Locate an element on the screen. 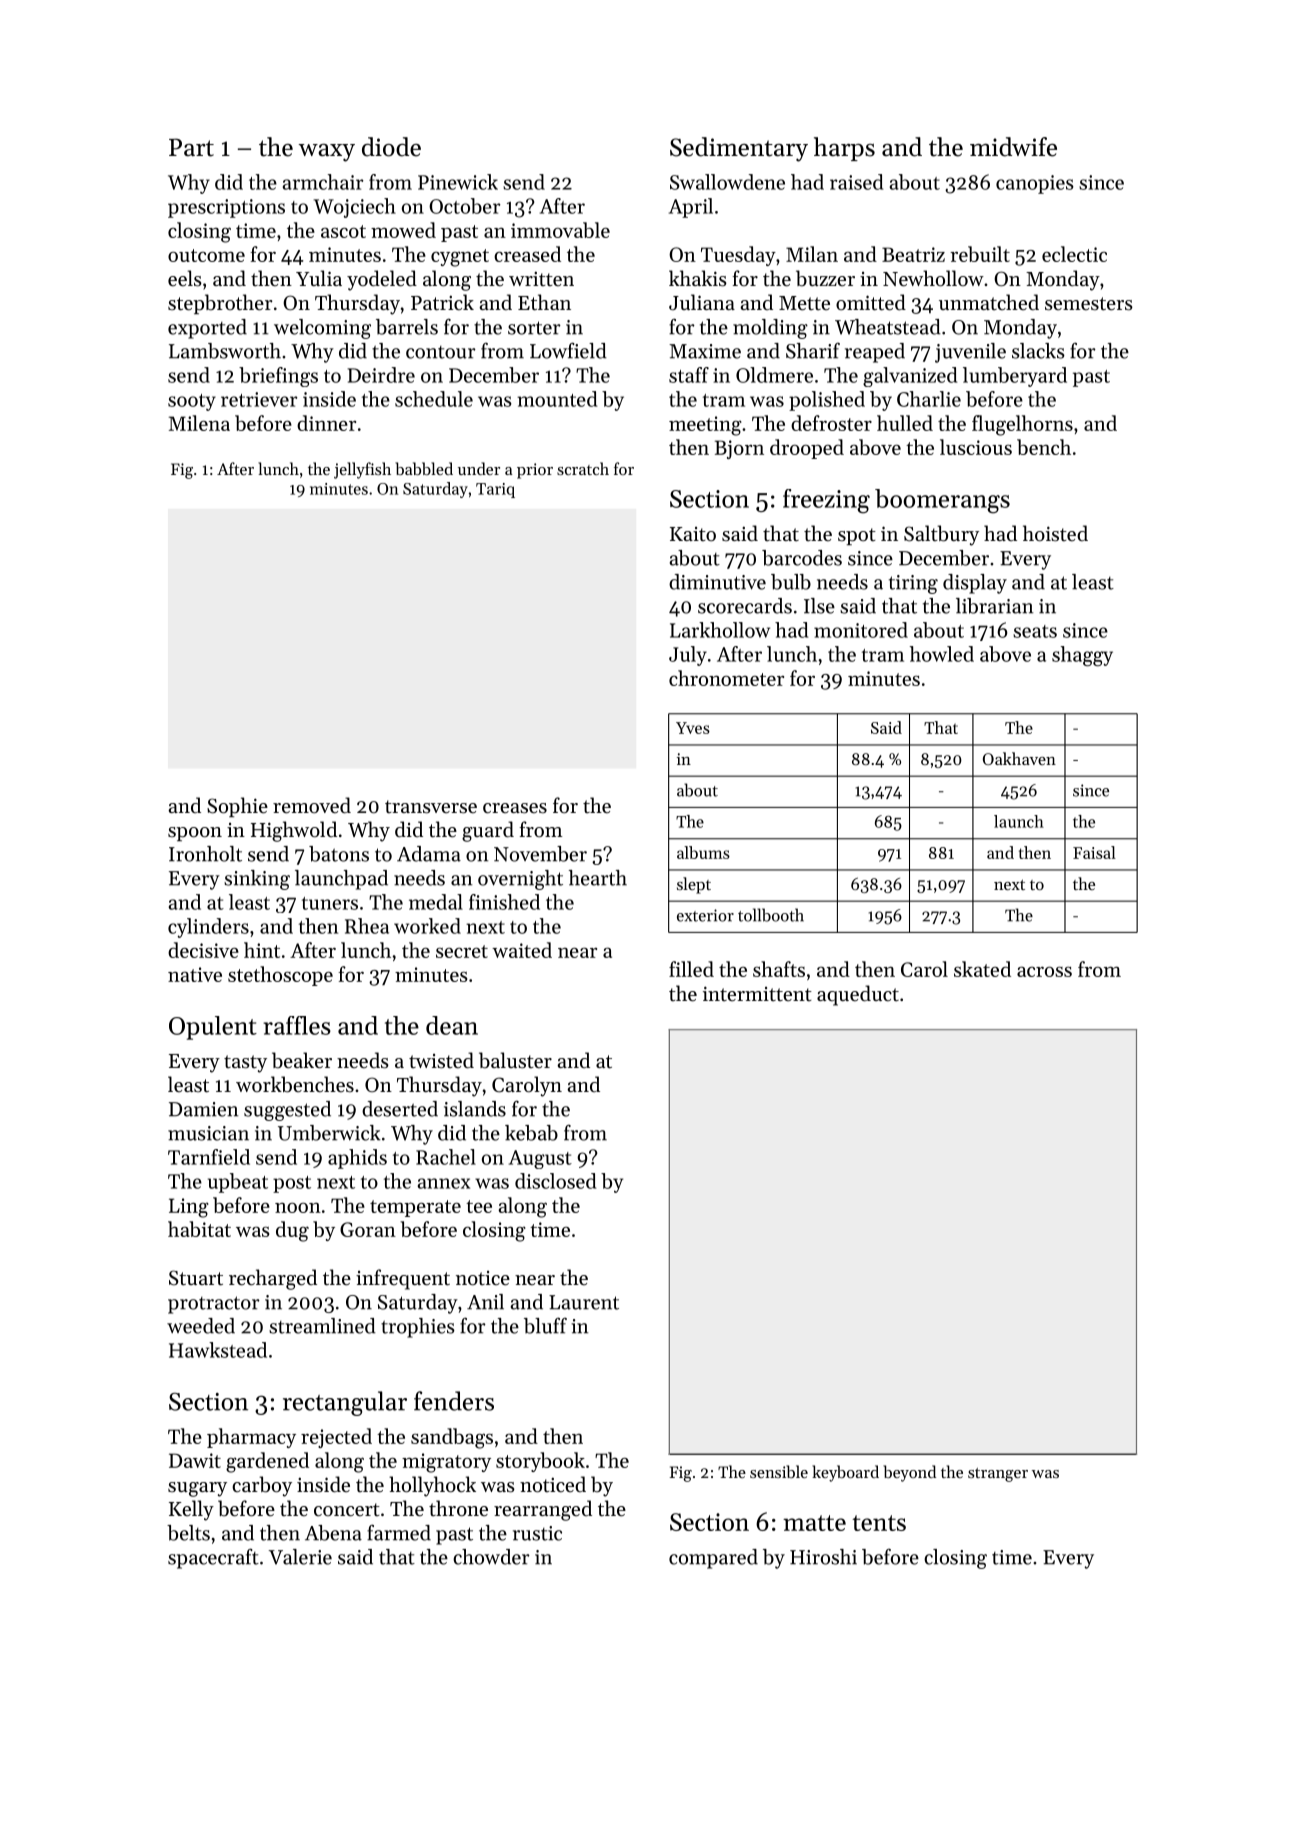 The height and width of the screenshot is (1845, 1305). semesters is located at coordinates (1089, 304).
